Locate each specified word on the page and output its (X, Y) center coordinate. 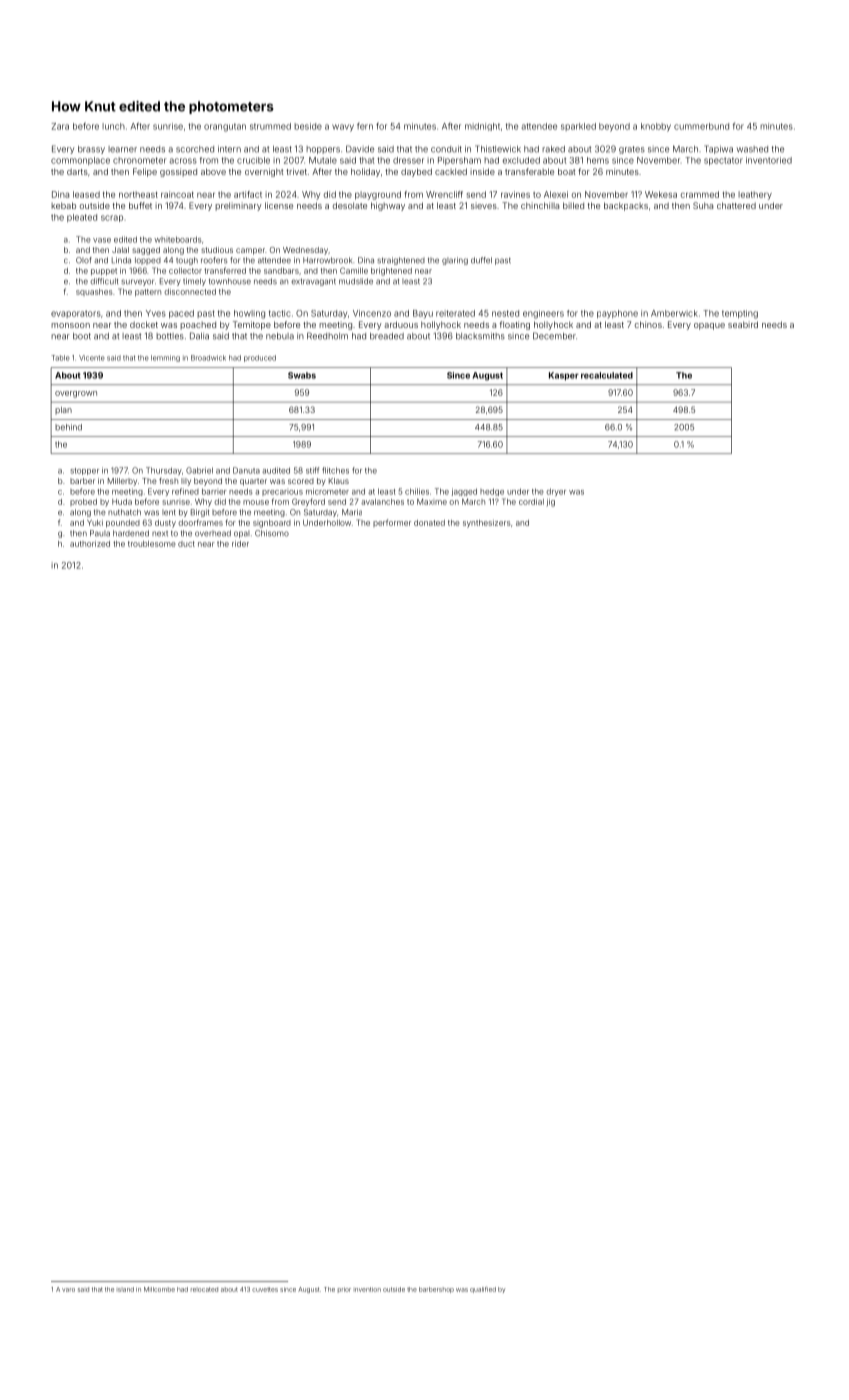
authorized (90, 544)
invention (368, 1289)
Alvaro (65, 1289)
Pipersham (459, 161)
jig (550, 502)
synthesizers (487, 524)
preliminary (238, 206)
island (126, 1289)
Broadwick (208, 358)
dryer (556, 492)
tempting (740, 314)
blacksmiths (480, 336)
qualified (483, 1290)
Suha (703, 205)
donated (429, 523)
